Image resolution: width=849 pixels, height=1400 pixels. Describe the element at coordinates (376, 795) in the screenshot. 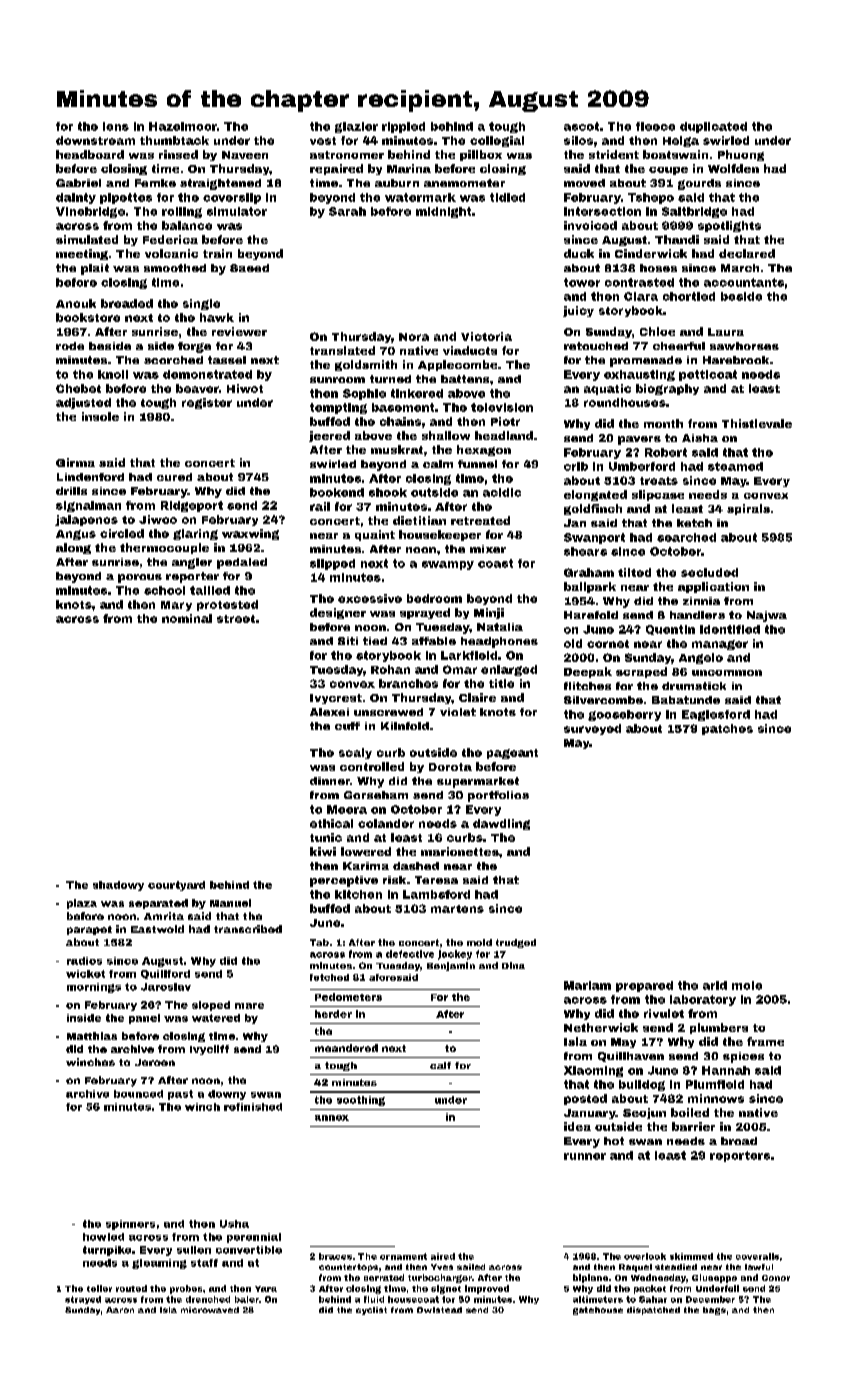

I see `Gorseham` at that location.
